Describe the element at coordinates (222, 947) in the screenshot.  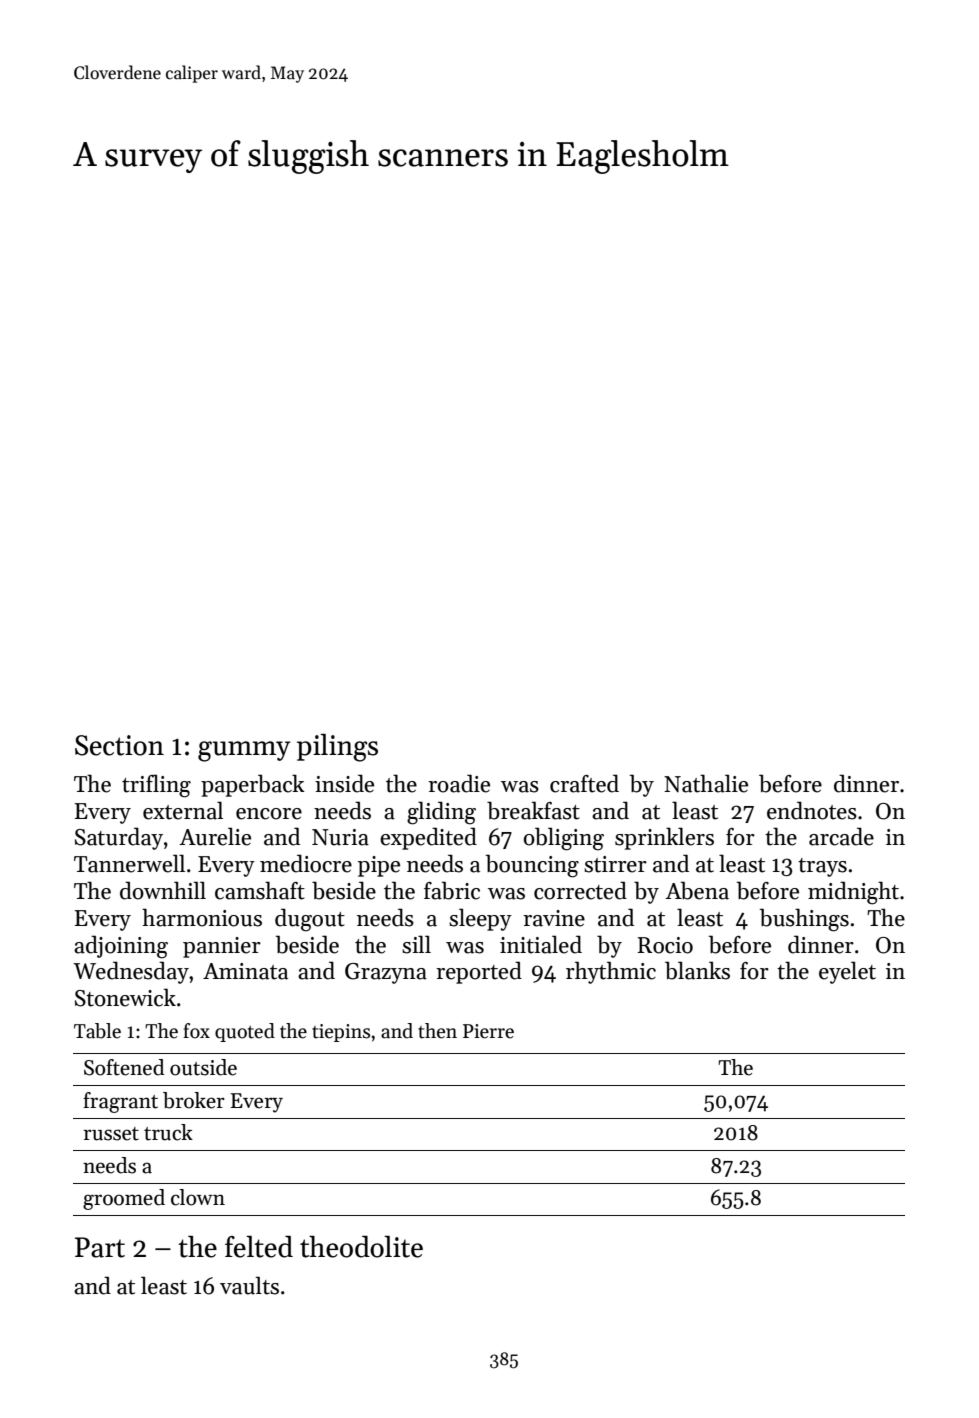
I see `pannier` at that location.
